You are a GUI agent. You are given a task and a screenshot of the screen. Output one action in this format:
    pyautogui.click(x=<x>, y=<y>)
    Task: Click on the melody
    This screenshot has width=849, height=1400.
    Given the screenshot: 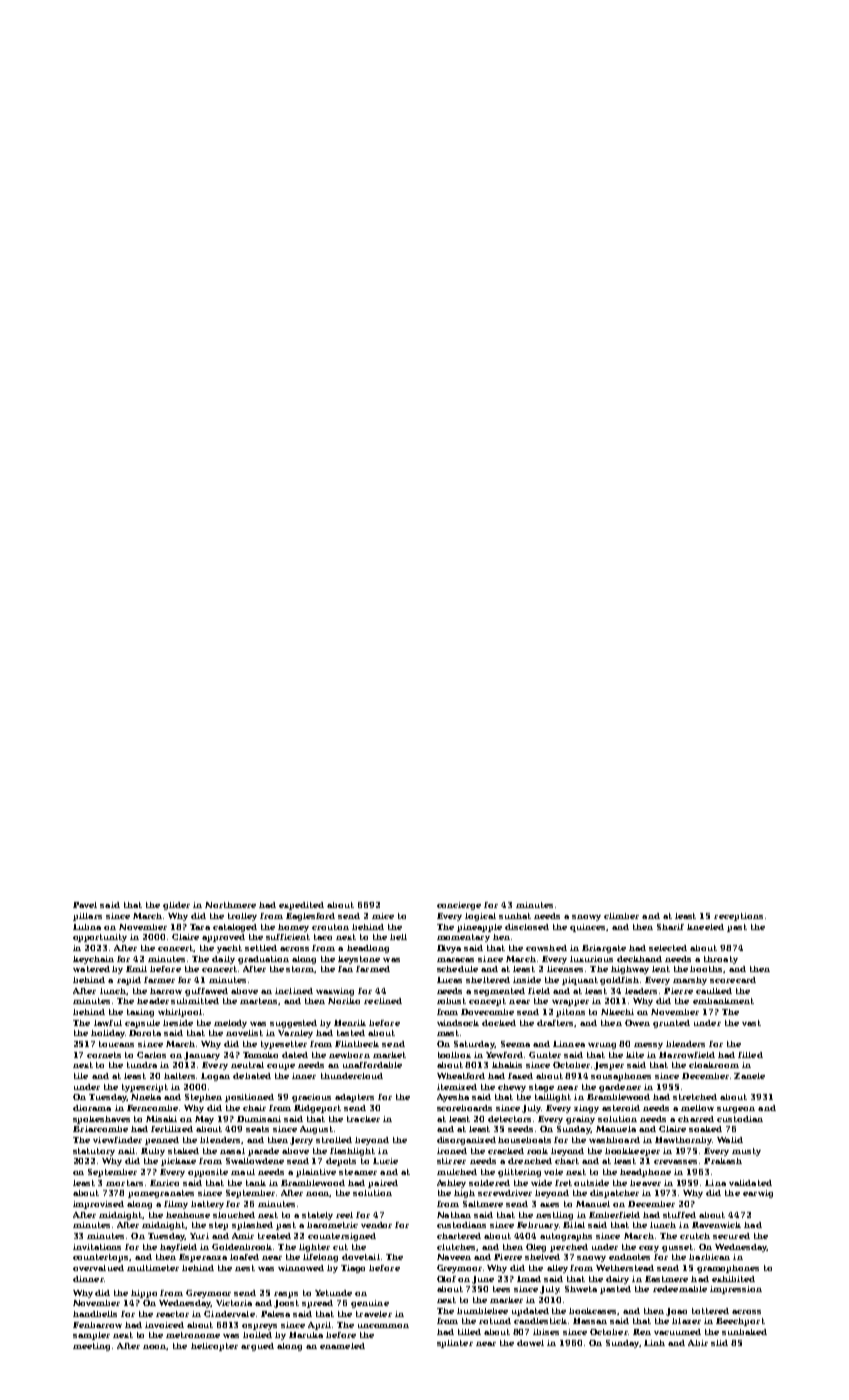 What is the action you would take?
    pyautogui.click(x=230, y=1024)
